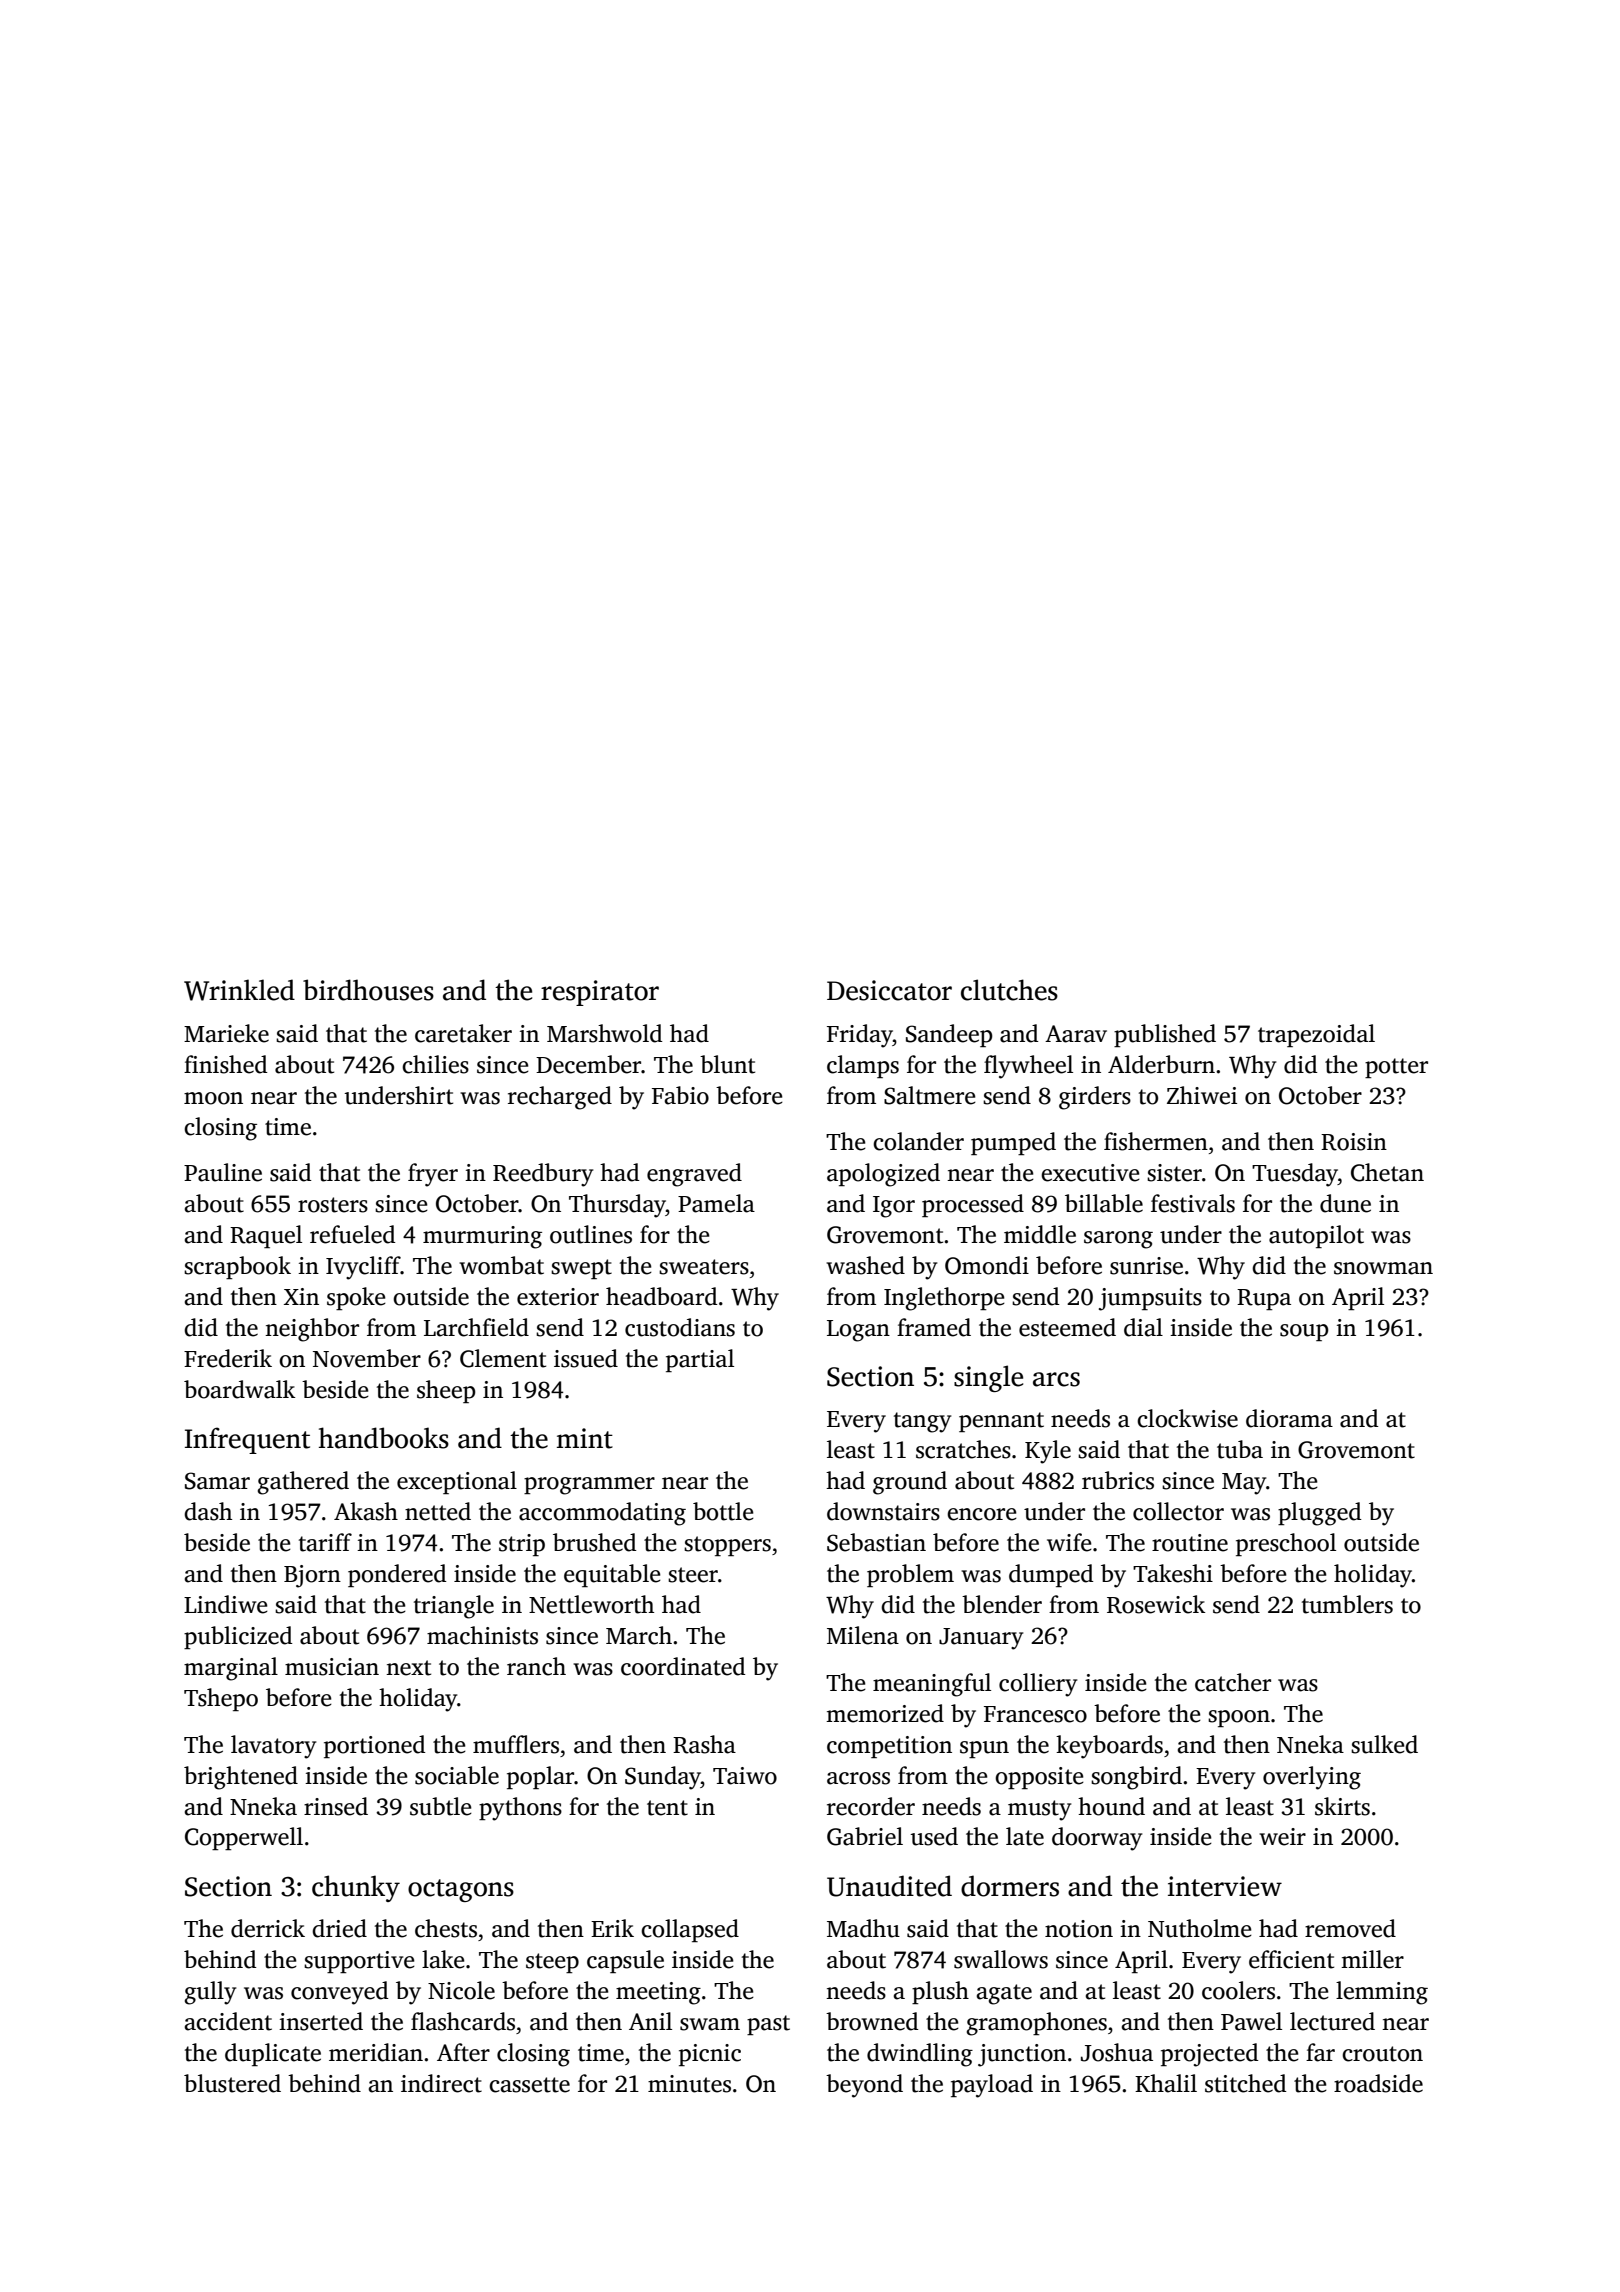 The height and width of the page is (2292, 1620). What do you see at coordinates (232, 2083) in the page?
I see `blustered` at bounding box center [232, 2083].
